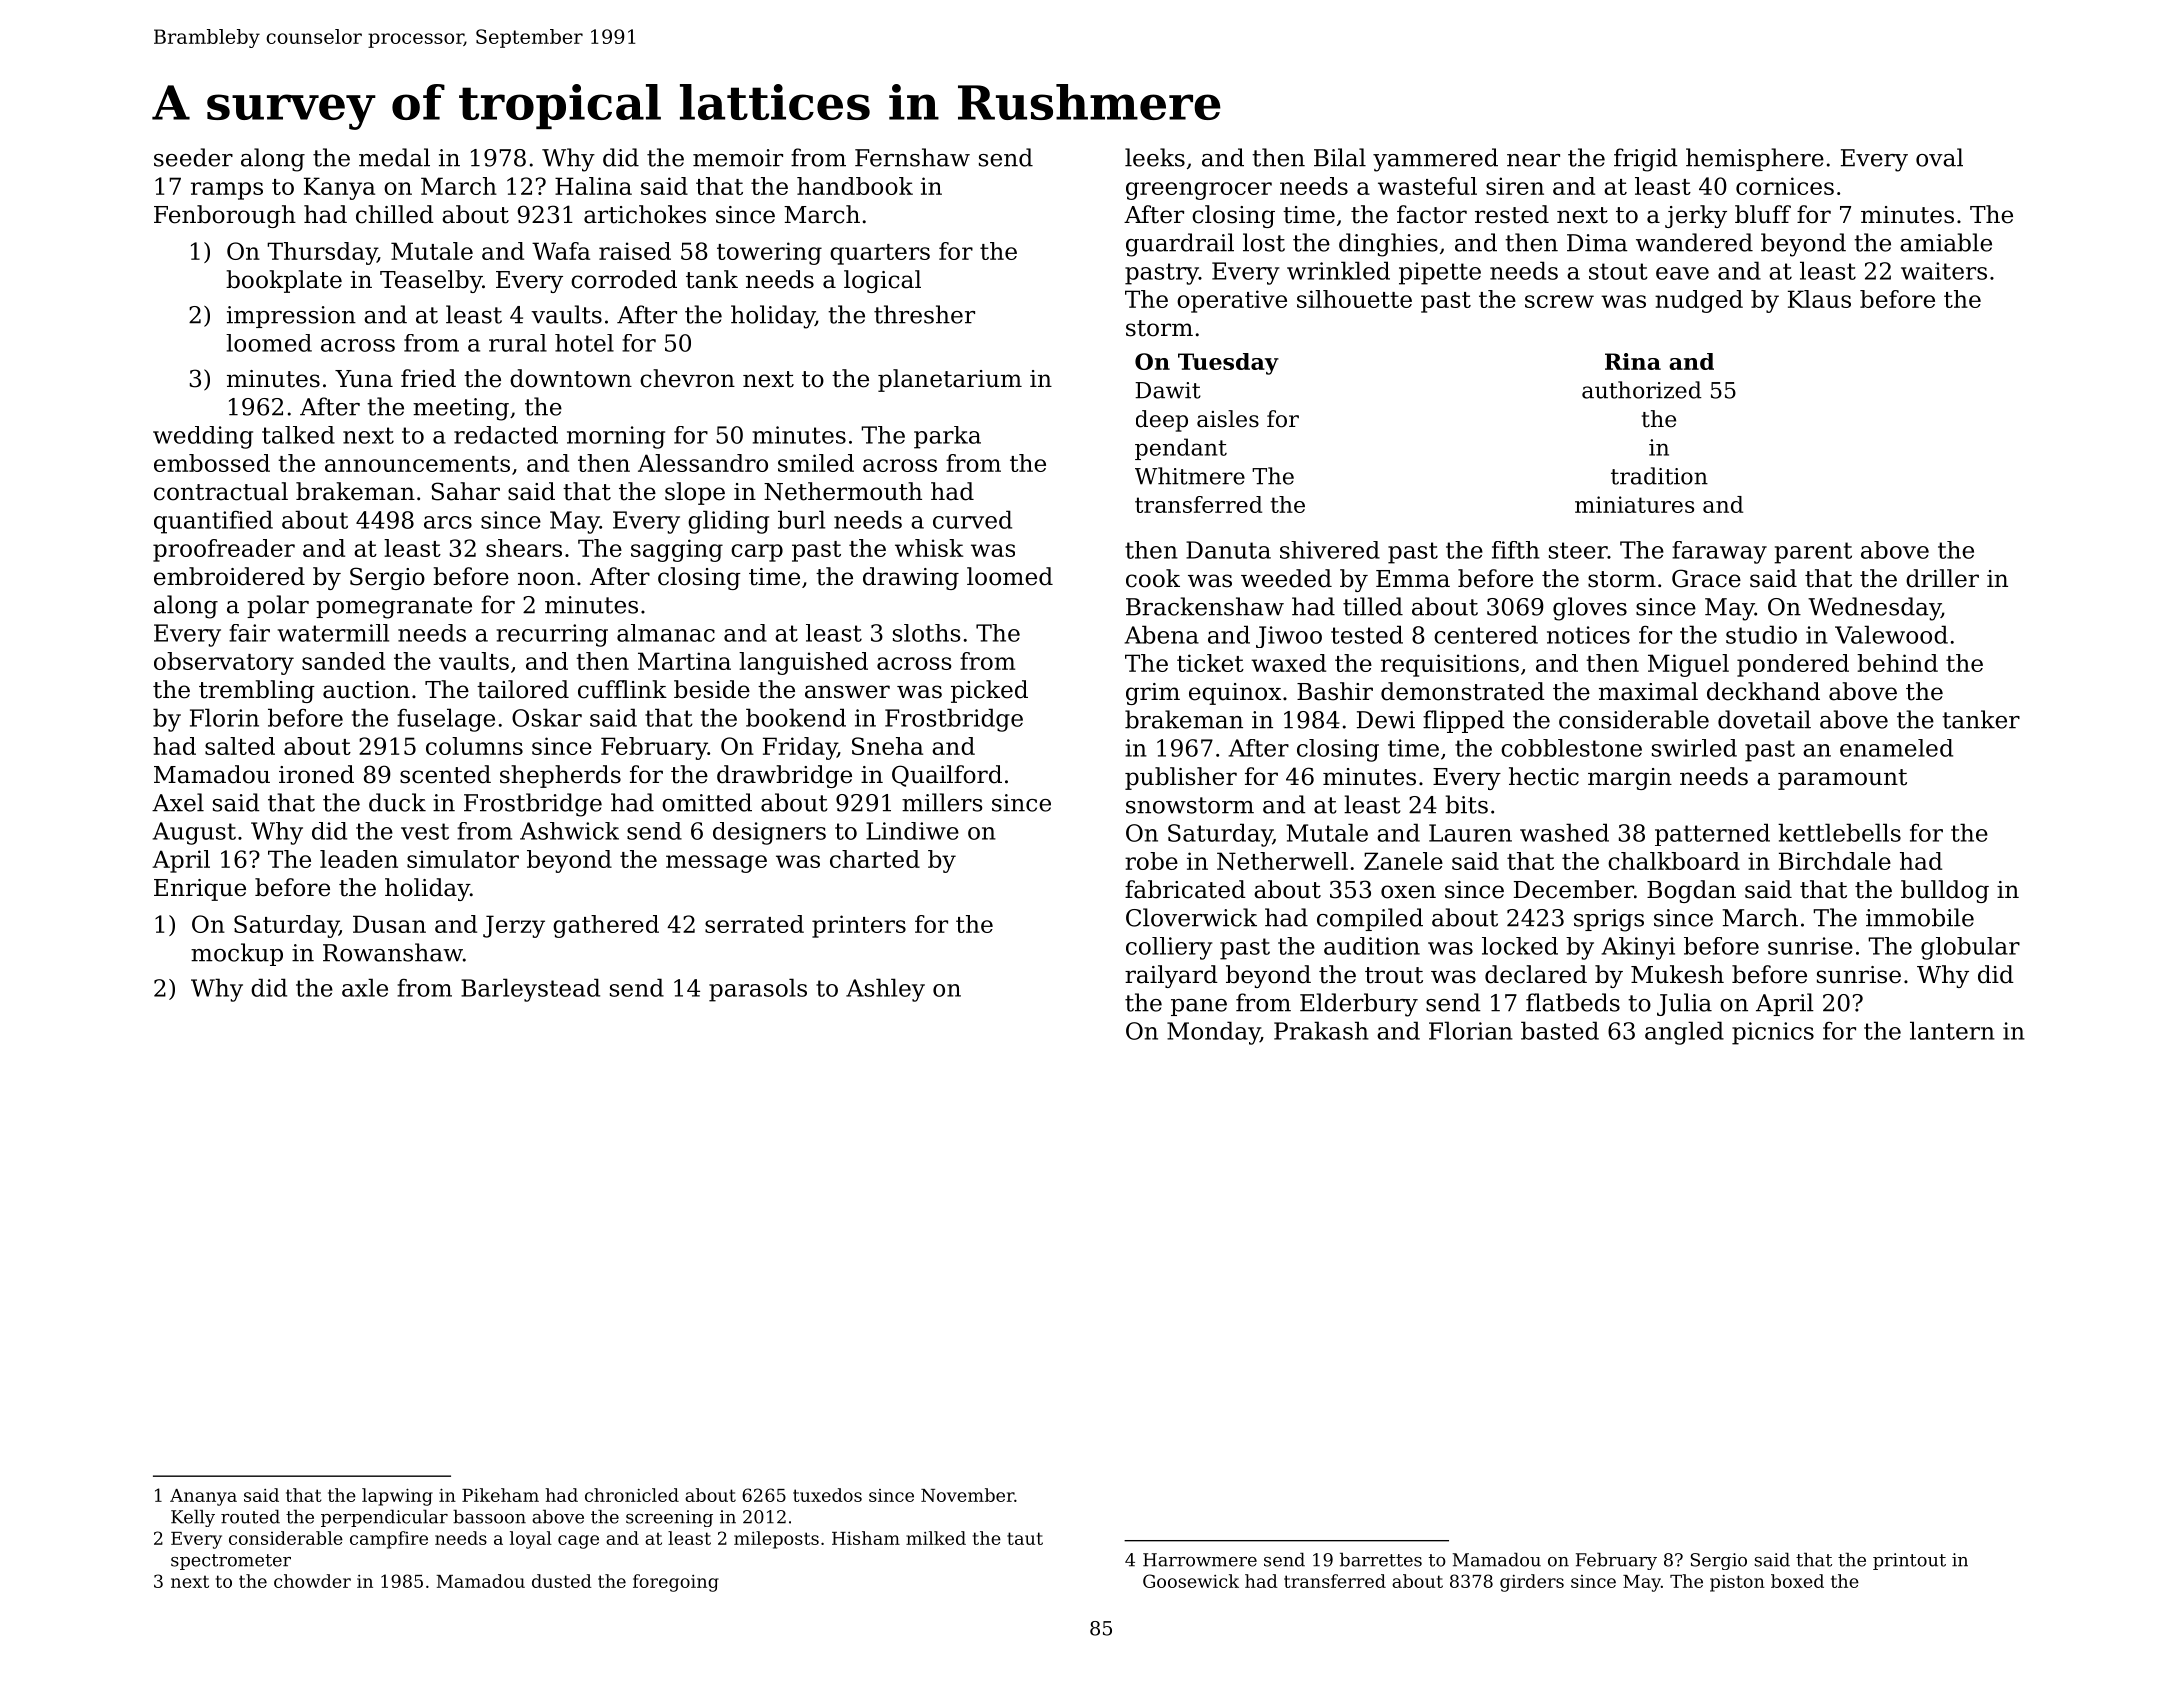 Image resolution: width=2178 pixels, height=1683 pixels. Describe the element at coordinates (562, 1581) in the document. I see `dusted` at that location.
